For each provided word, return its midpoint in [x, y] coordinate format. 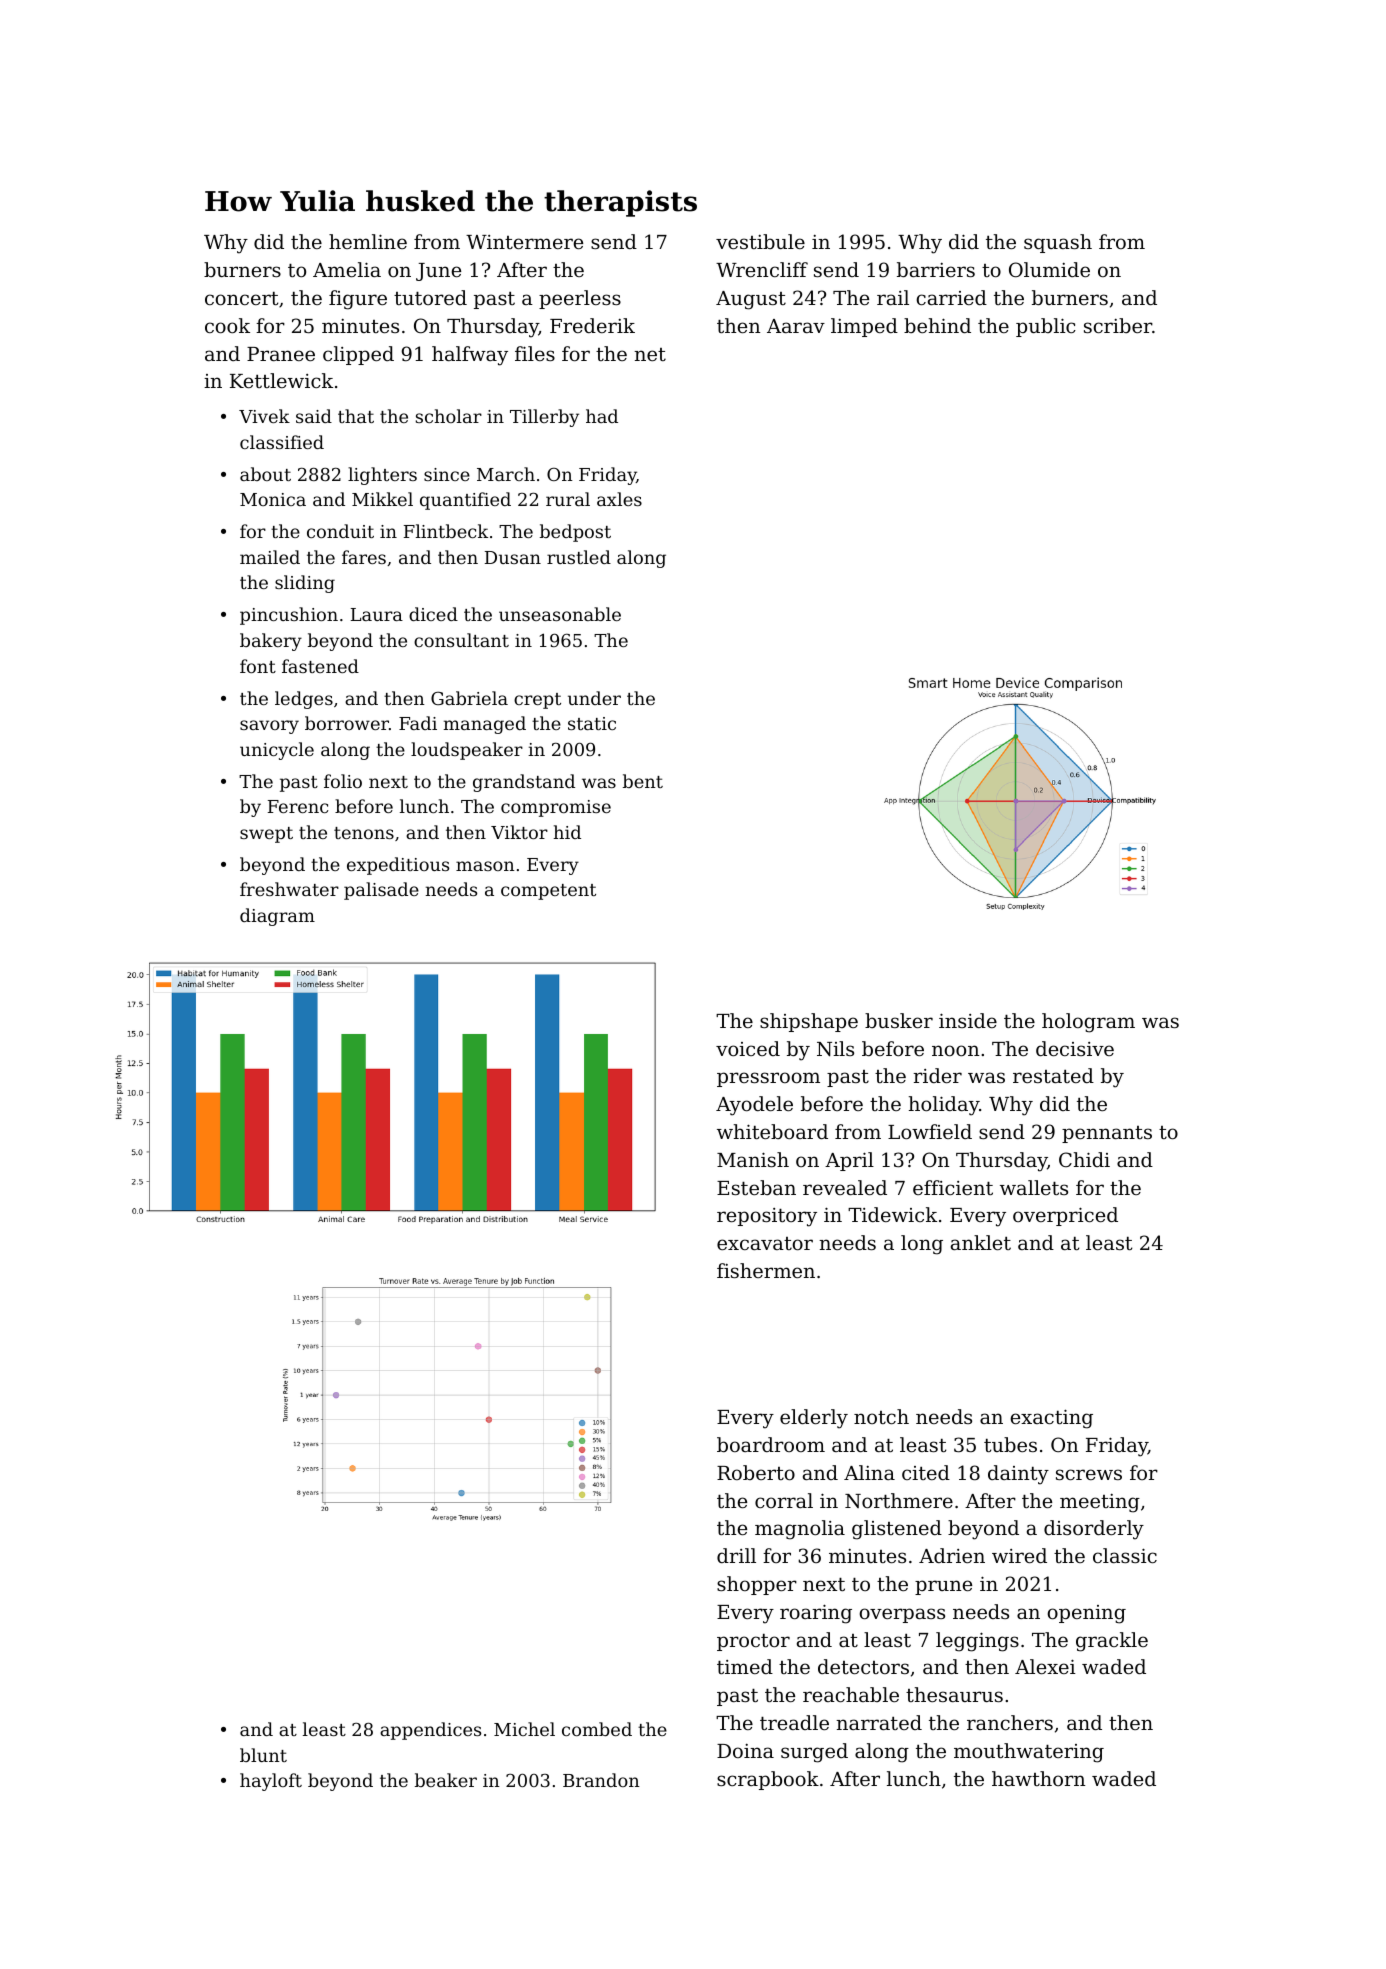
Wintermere [524, 242]
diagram [277, 917]
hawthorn [1038, 1778]
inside [968, 1020]
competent [548, 892]
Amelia [347, 269]
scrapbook [768, 1780]
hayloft [271, 1782]
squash [1058, 243]
